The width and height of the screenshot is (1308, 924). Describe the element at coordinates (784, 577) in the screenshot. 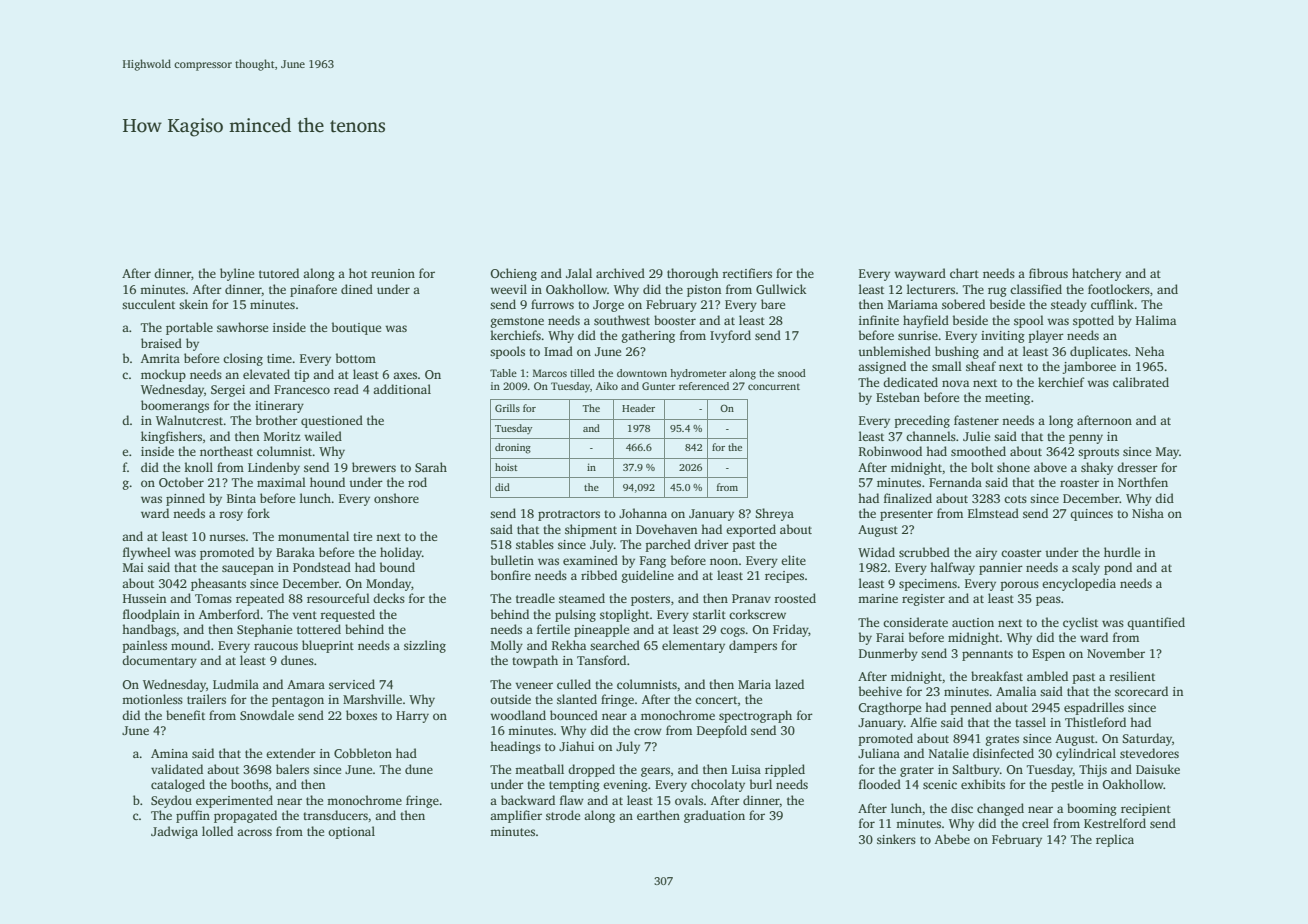

I see `recipes` at that location.
